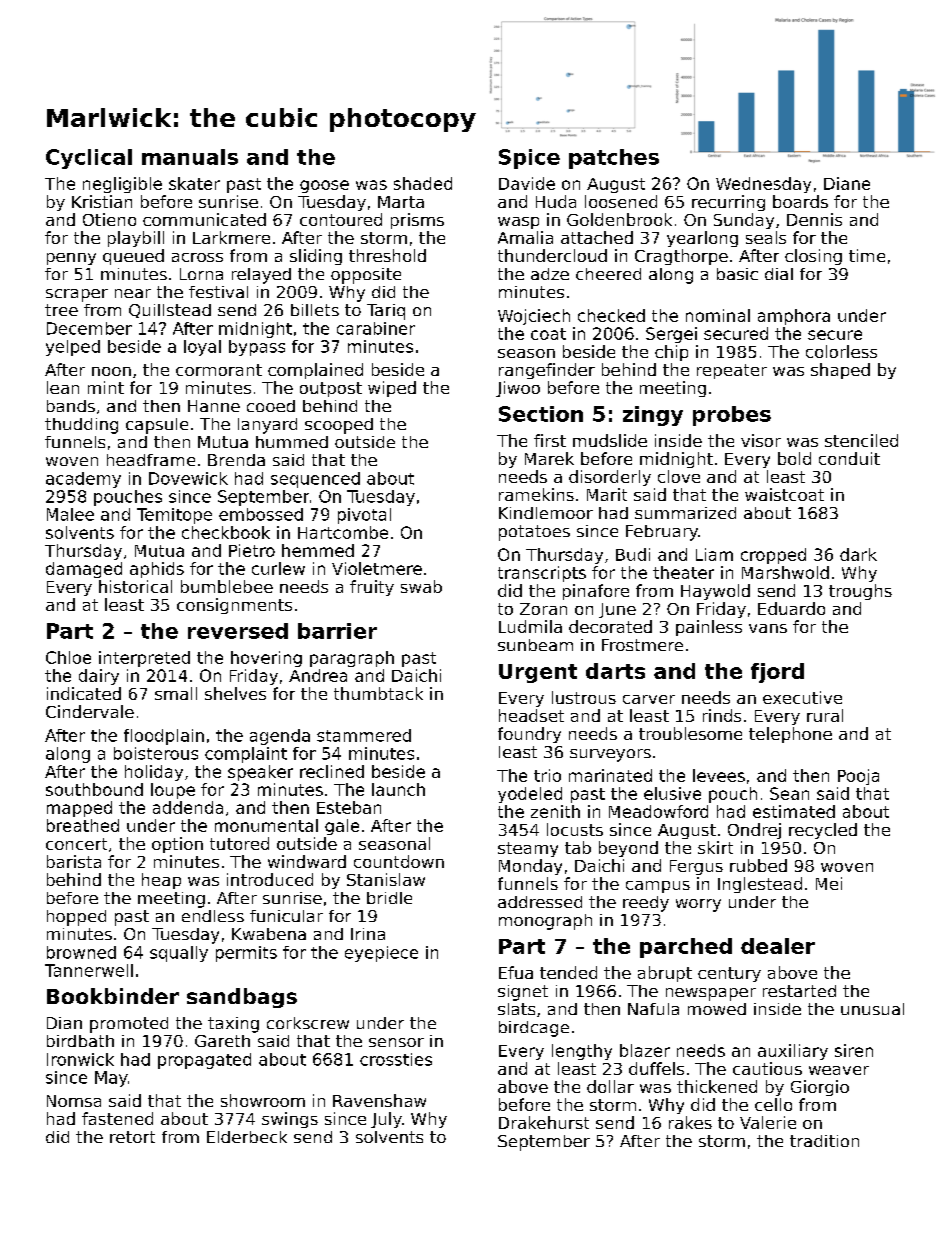 The height and width of the screenshot is (1233, 952). What do you see at coordinates (396, 1059) in the screenshot?
I see `crossties` at bounding box center [396, 1059].
